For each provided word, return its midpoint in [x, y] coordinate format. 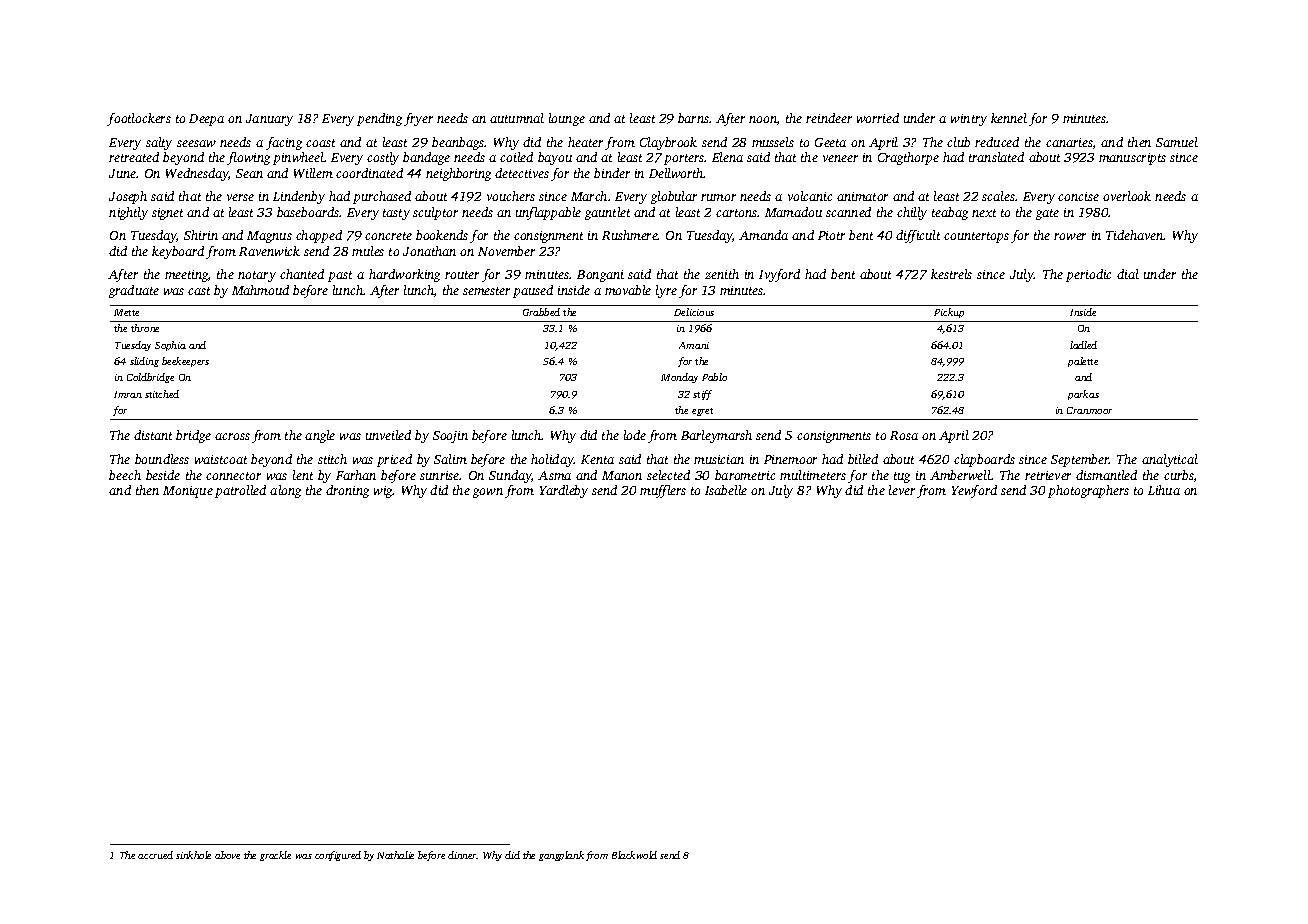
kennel [1009, 118]
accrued [155, 855]
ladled [1083, 345]
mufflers [663, 491]
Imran [128, 394]
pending [379, 119]
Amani [694, 345]
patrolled [240, 491]
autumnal [517, 118]
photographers [1088, 491]
